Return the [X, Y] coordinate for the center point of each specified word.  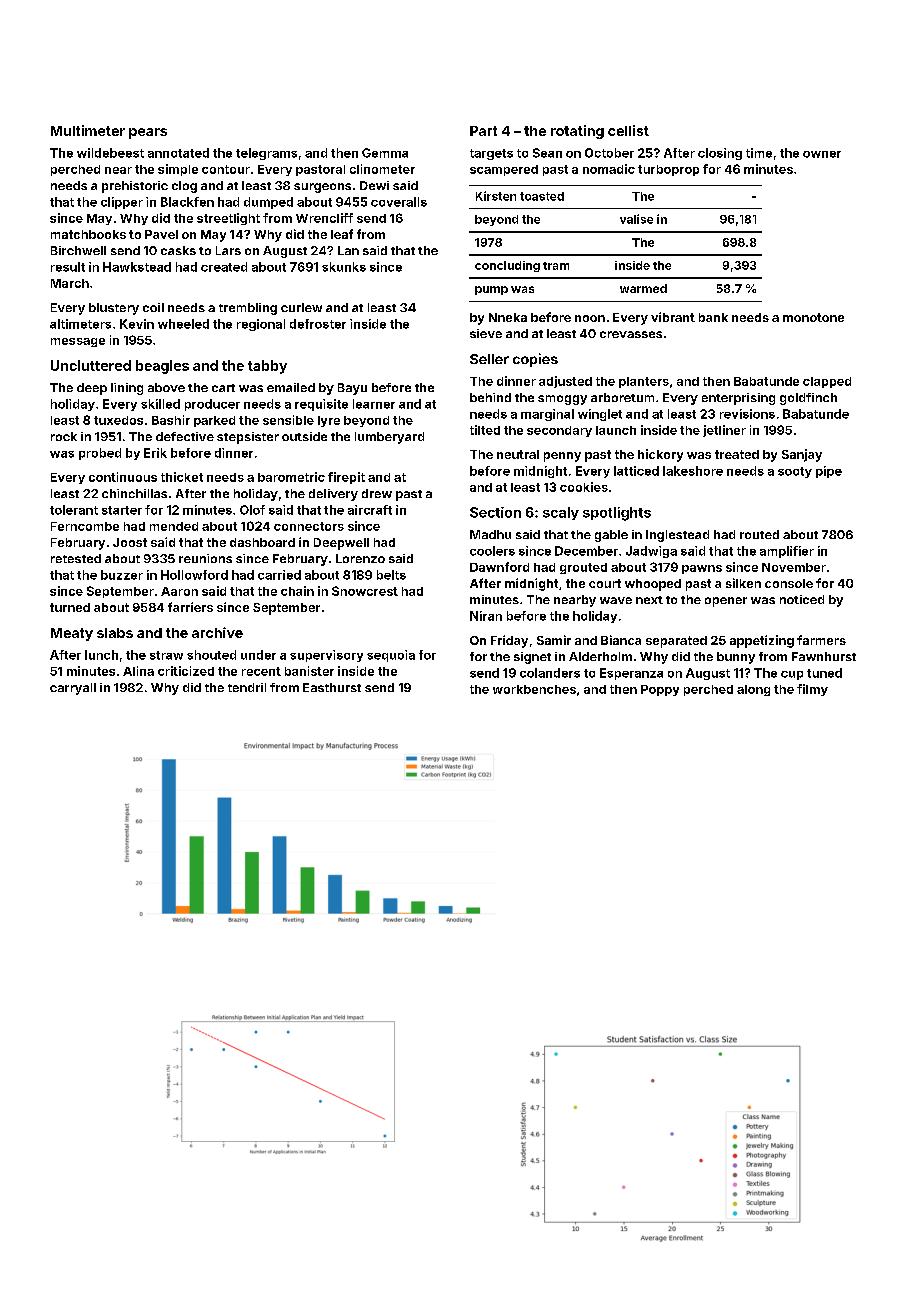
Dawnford [499, 567]
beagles [162, 367]
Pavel [161, 234]
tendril [247, 687]
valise [636, 219]
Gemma [385, 153]
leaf [342, 234]
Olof [252, 510]
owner [822, 154]
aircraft [370, 510]
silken [743, 583]
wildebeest [110, 153]
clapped [827, 382]
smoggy [562, 400]
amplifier [787, 552]
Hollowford [194, 575]
